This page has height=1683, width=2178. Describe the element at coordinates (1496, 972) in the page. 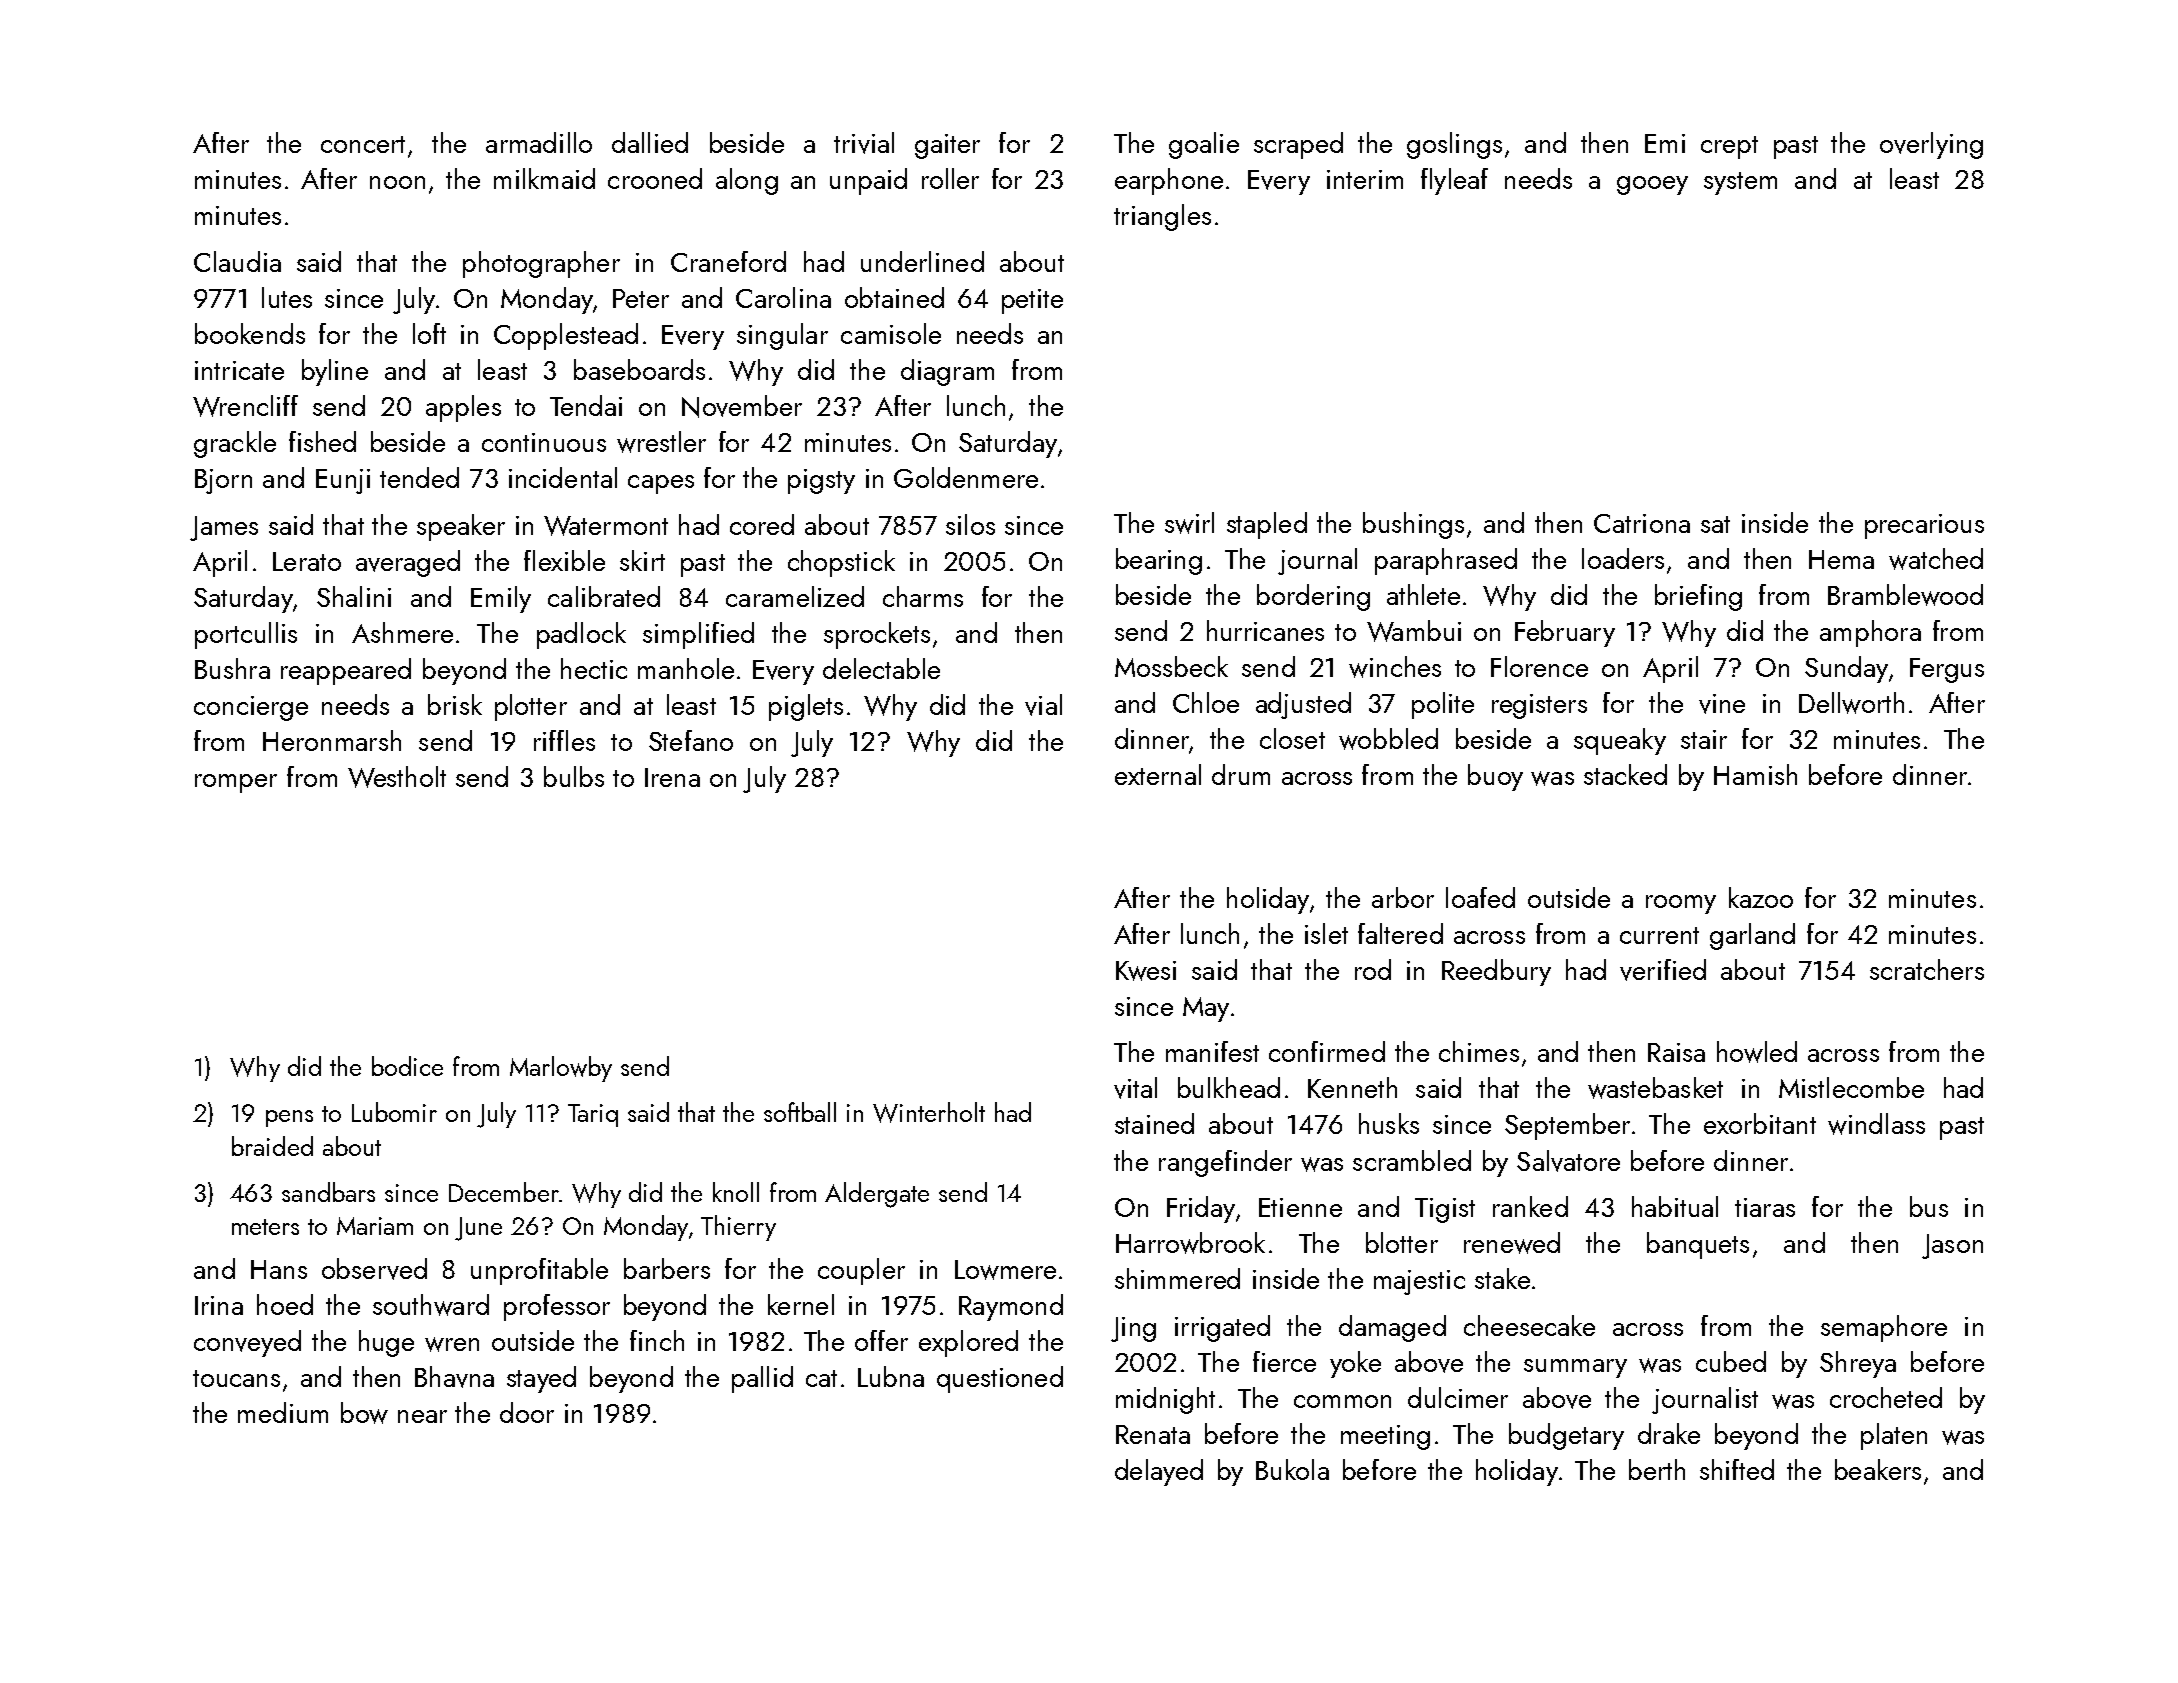

I see `Reedbury` at that location.
